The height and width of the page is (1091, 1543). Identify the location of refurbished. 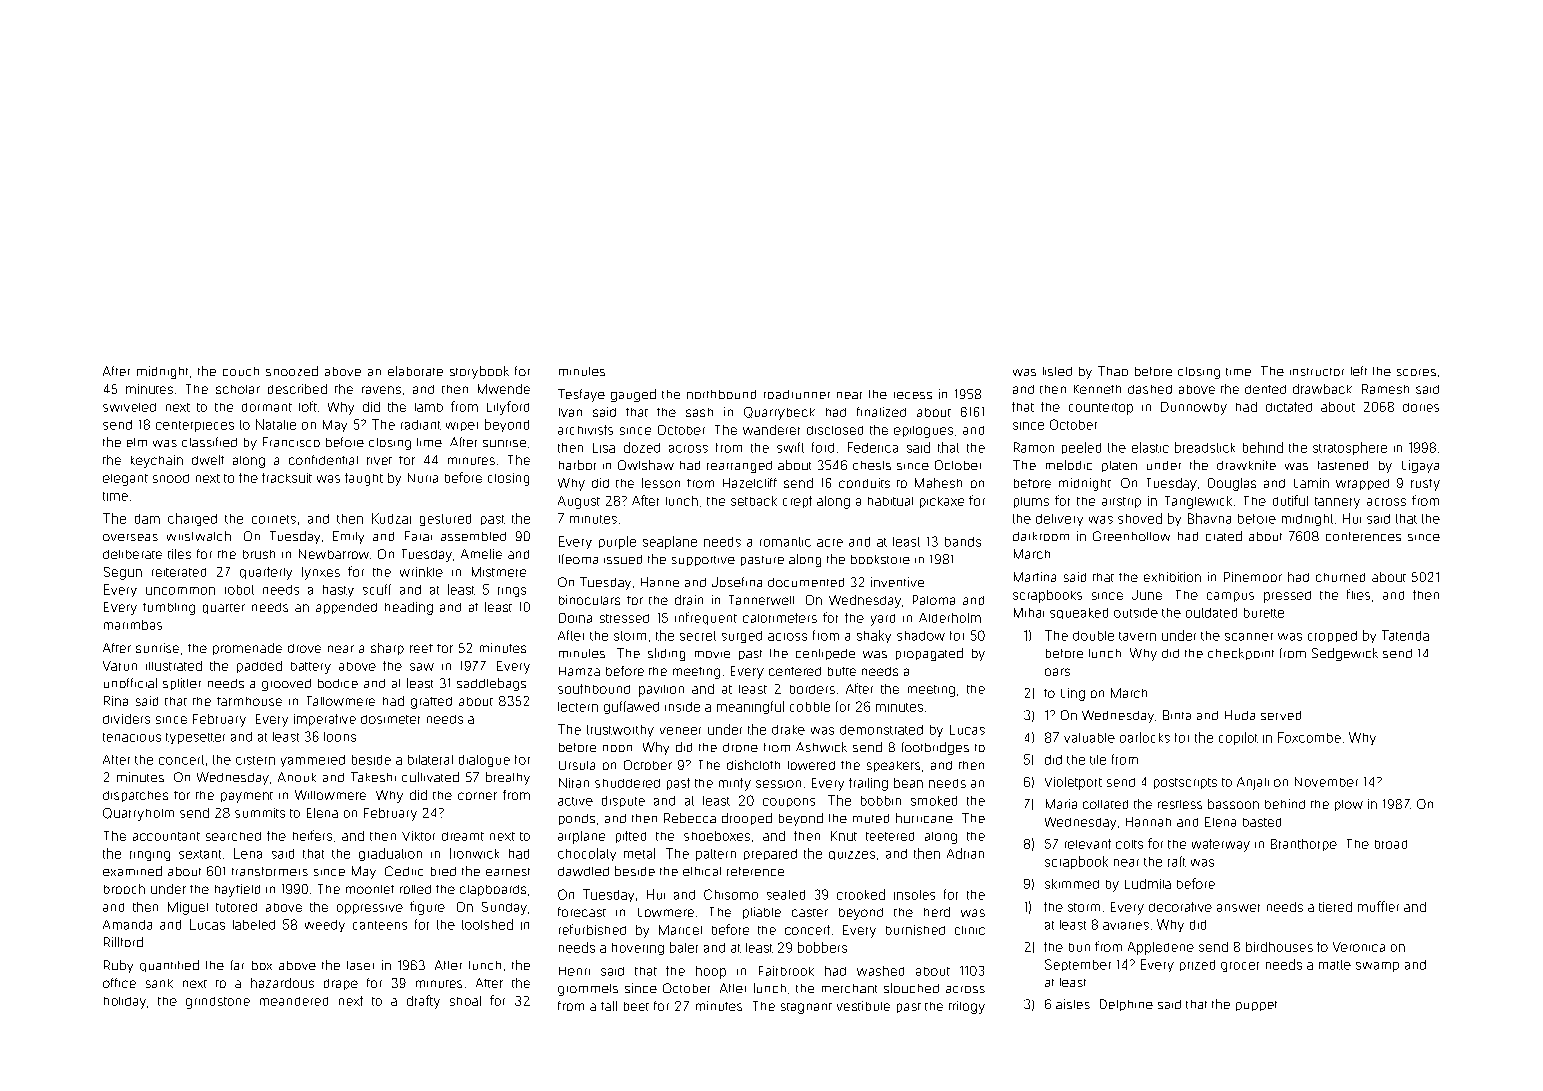
(592, 929).
